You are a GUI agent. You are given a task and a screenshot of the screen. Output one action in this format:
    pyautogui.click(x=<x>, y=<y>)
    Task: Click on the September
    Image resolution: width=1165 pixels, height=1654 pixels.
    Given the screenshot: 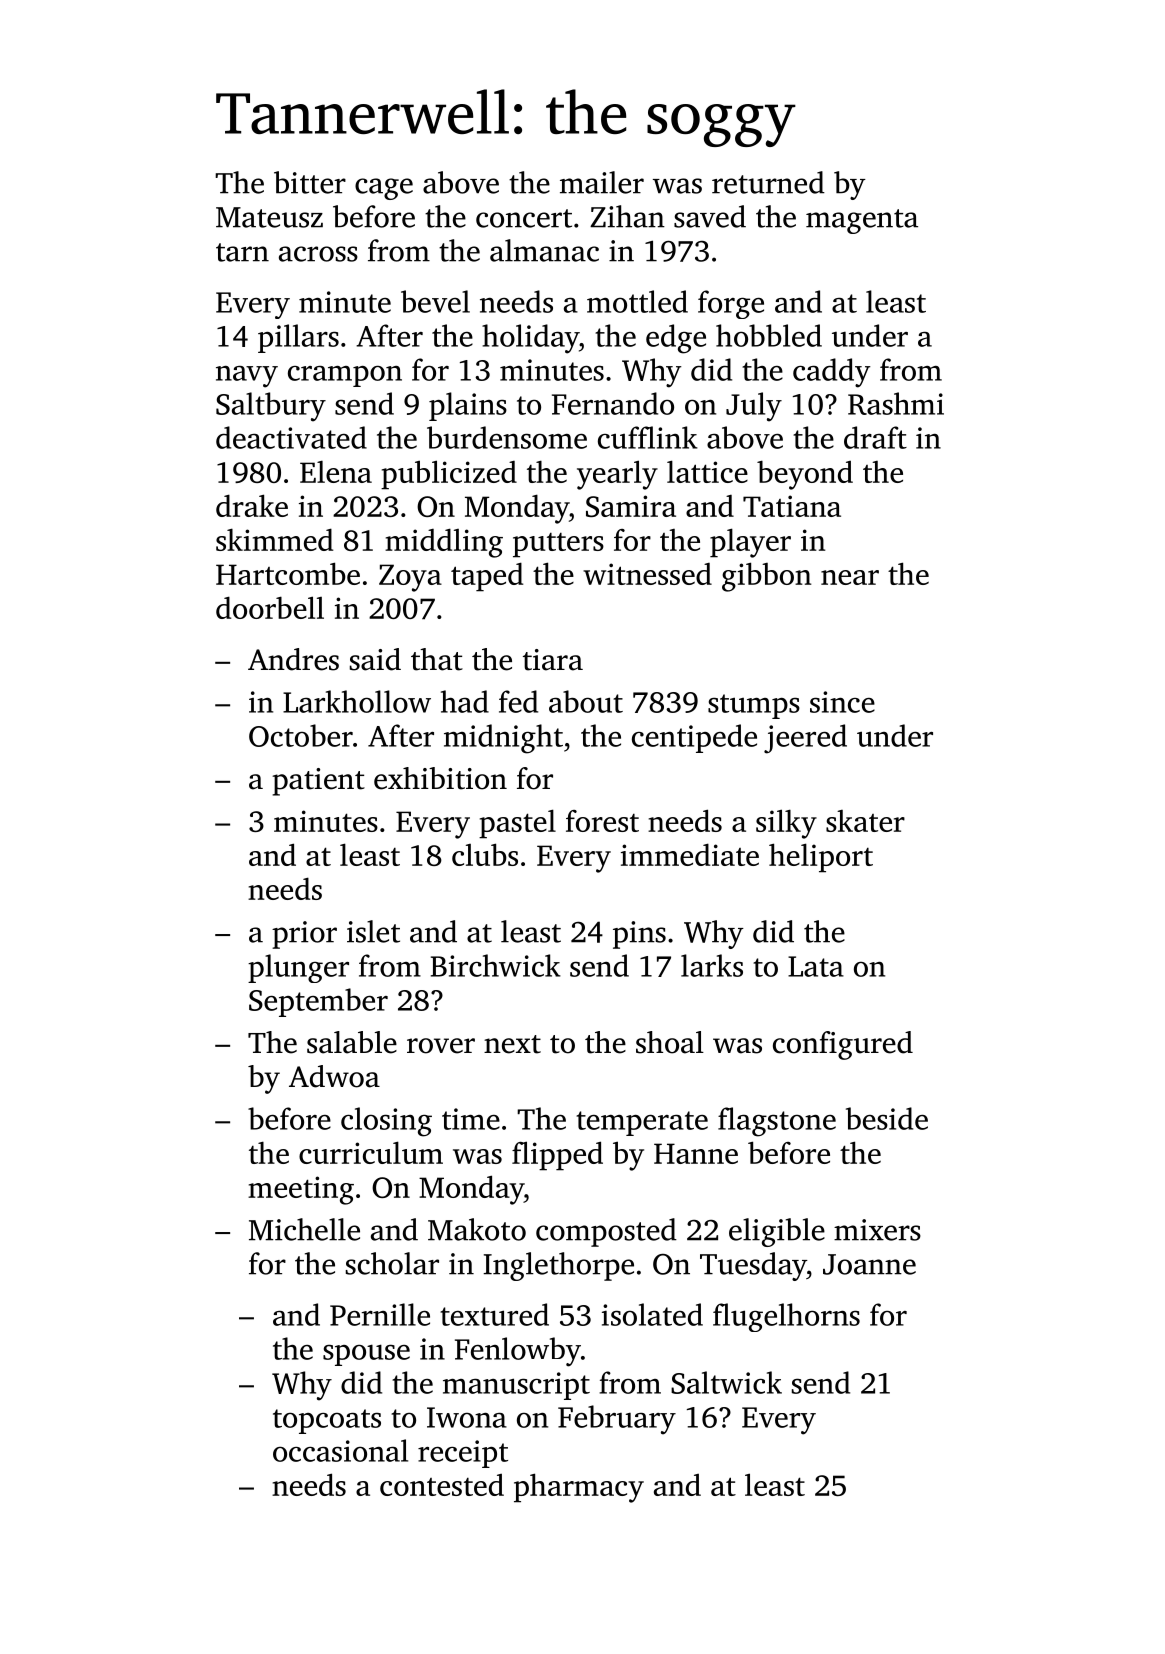 What is the action you would take?
    pyautogui.click(x=318, y=1002)
